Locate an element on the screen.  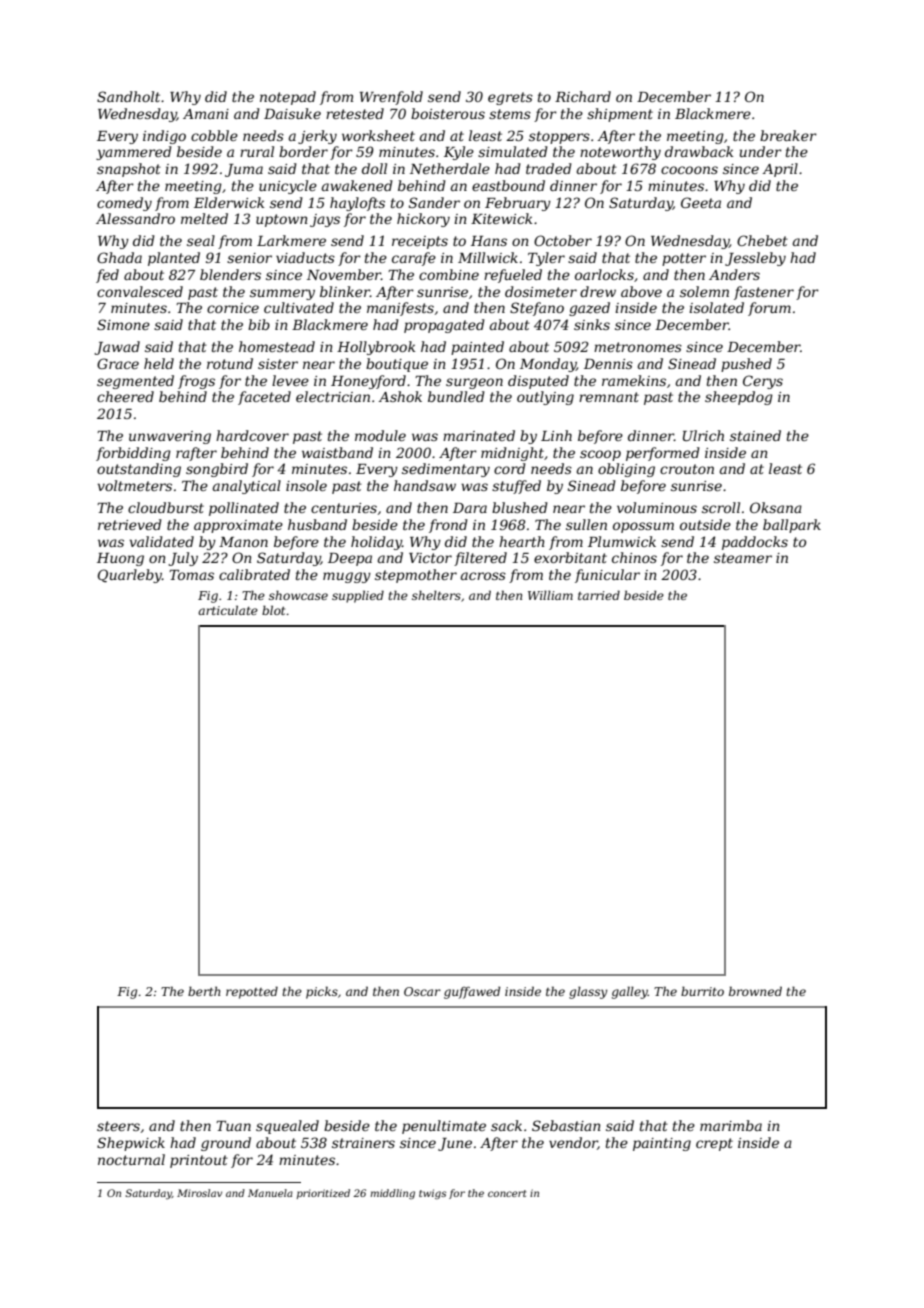
noteworthy is located at coordinates (620, 153).
